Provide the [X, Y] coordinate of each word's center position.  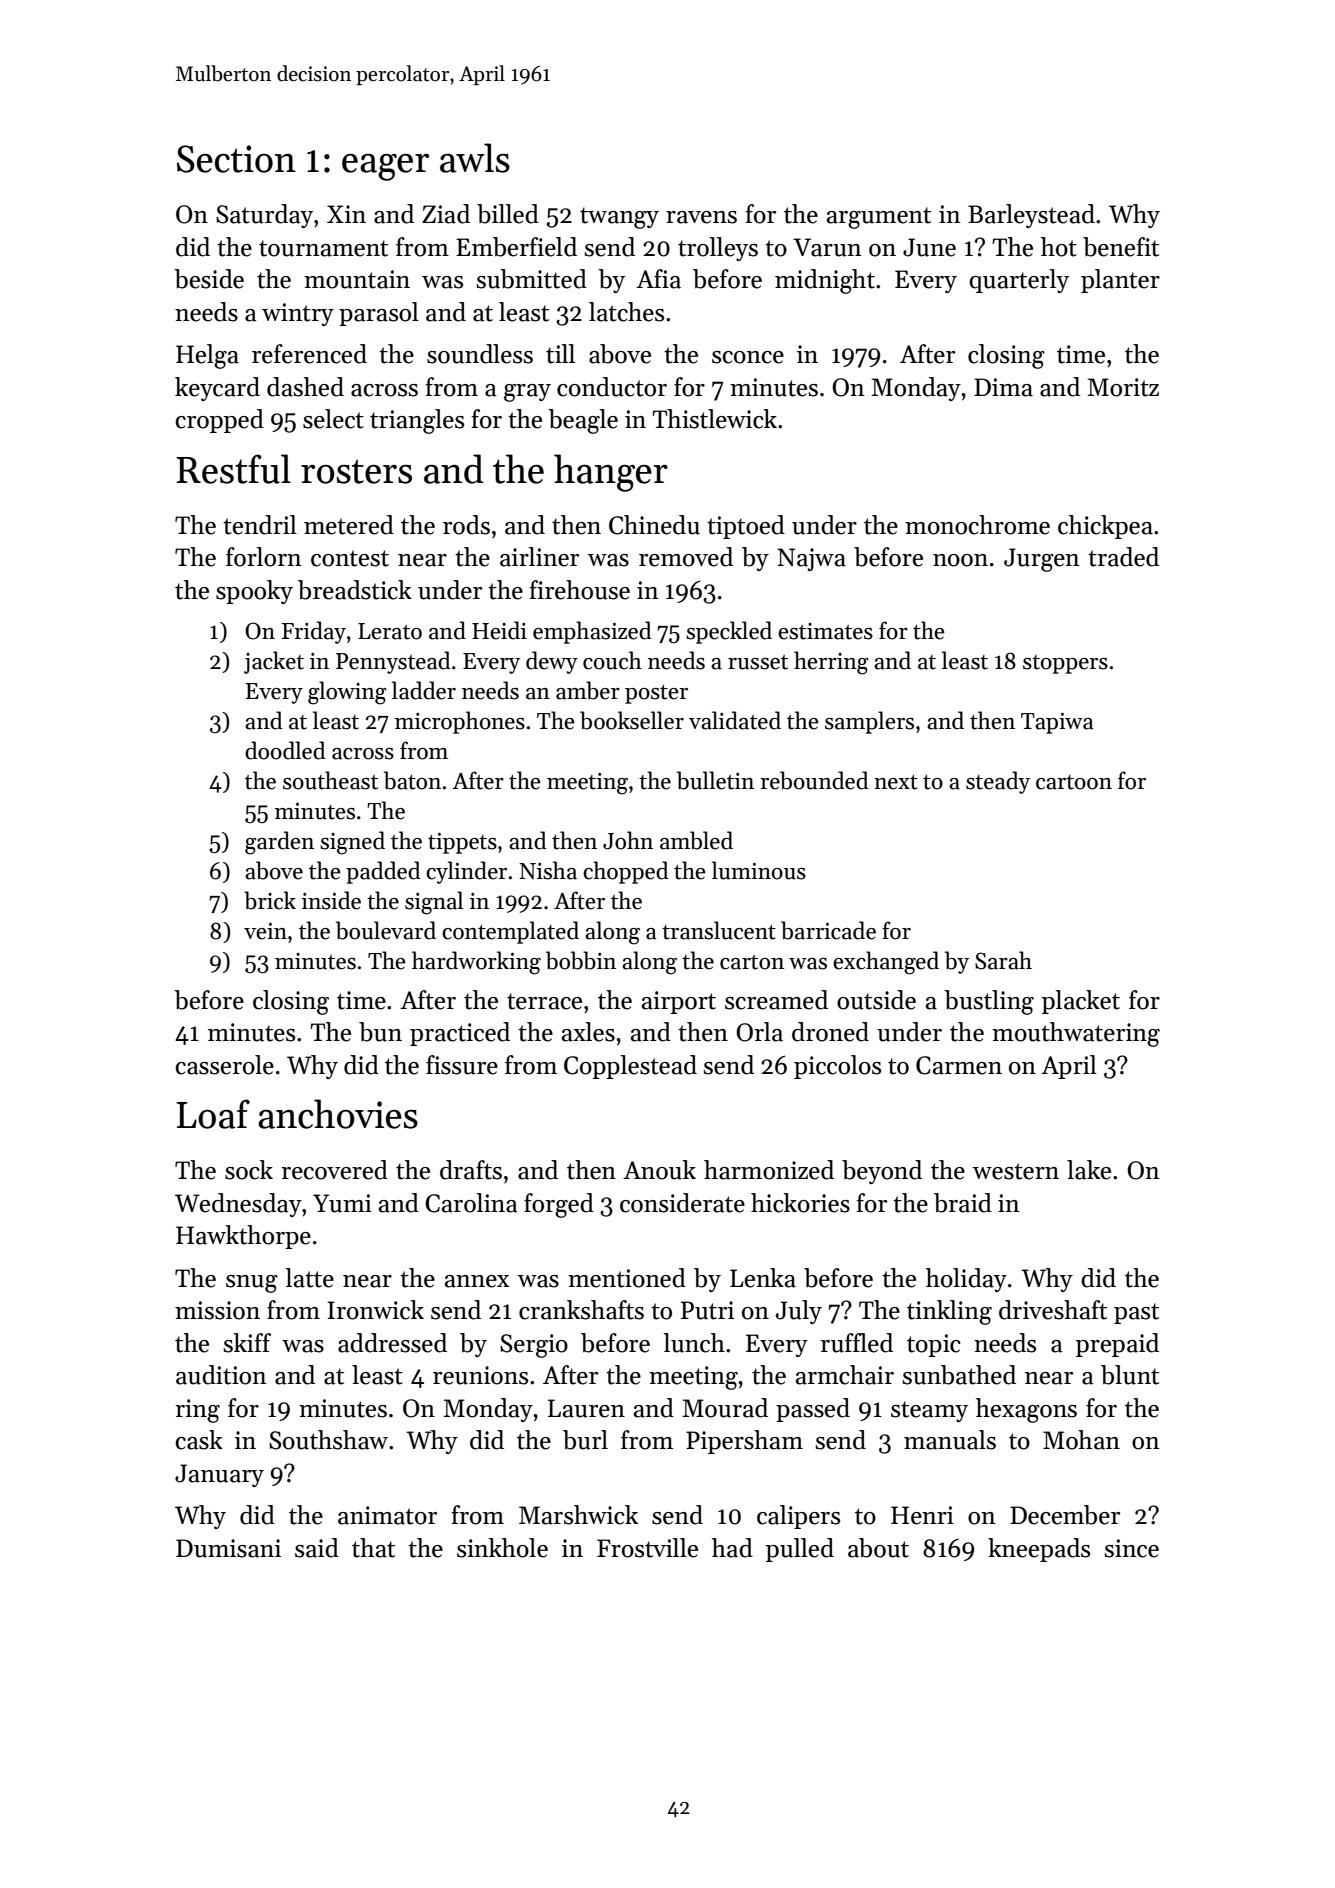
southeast [330, 780]
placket [1081, 1002]
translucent [719, 930]
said [317, 1548]
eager [385, 167]
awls [475, 158]
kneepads [1039, 1550]
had [732, 1548]
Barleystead [1031, 216]
